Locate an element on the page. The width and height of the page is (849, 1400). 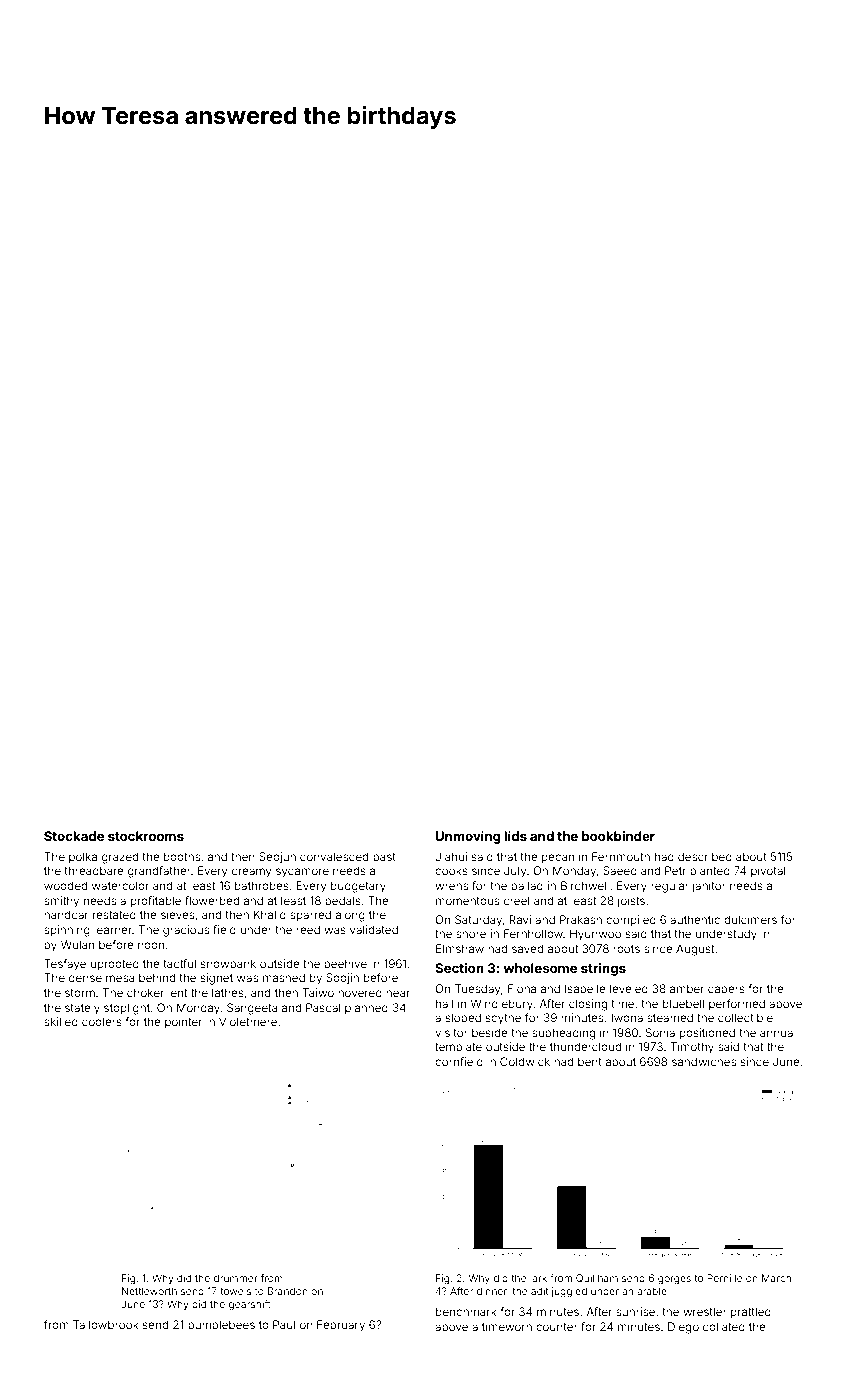
drummer is located at coordinates (236, 1278).
